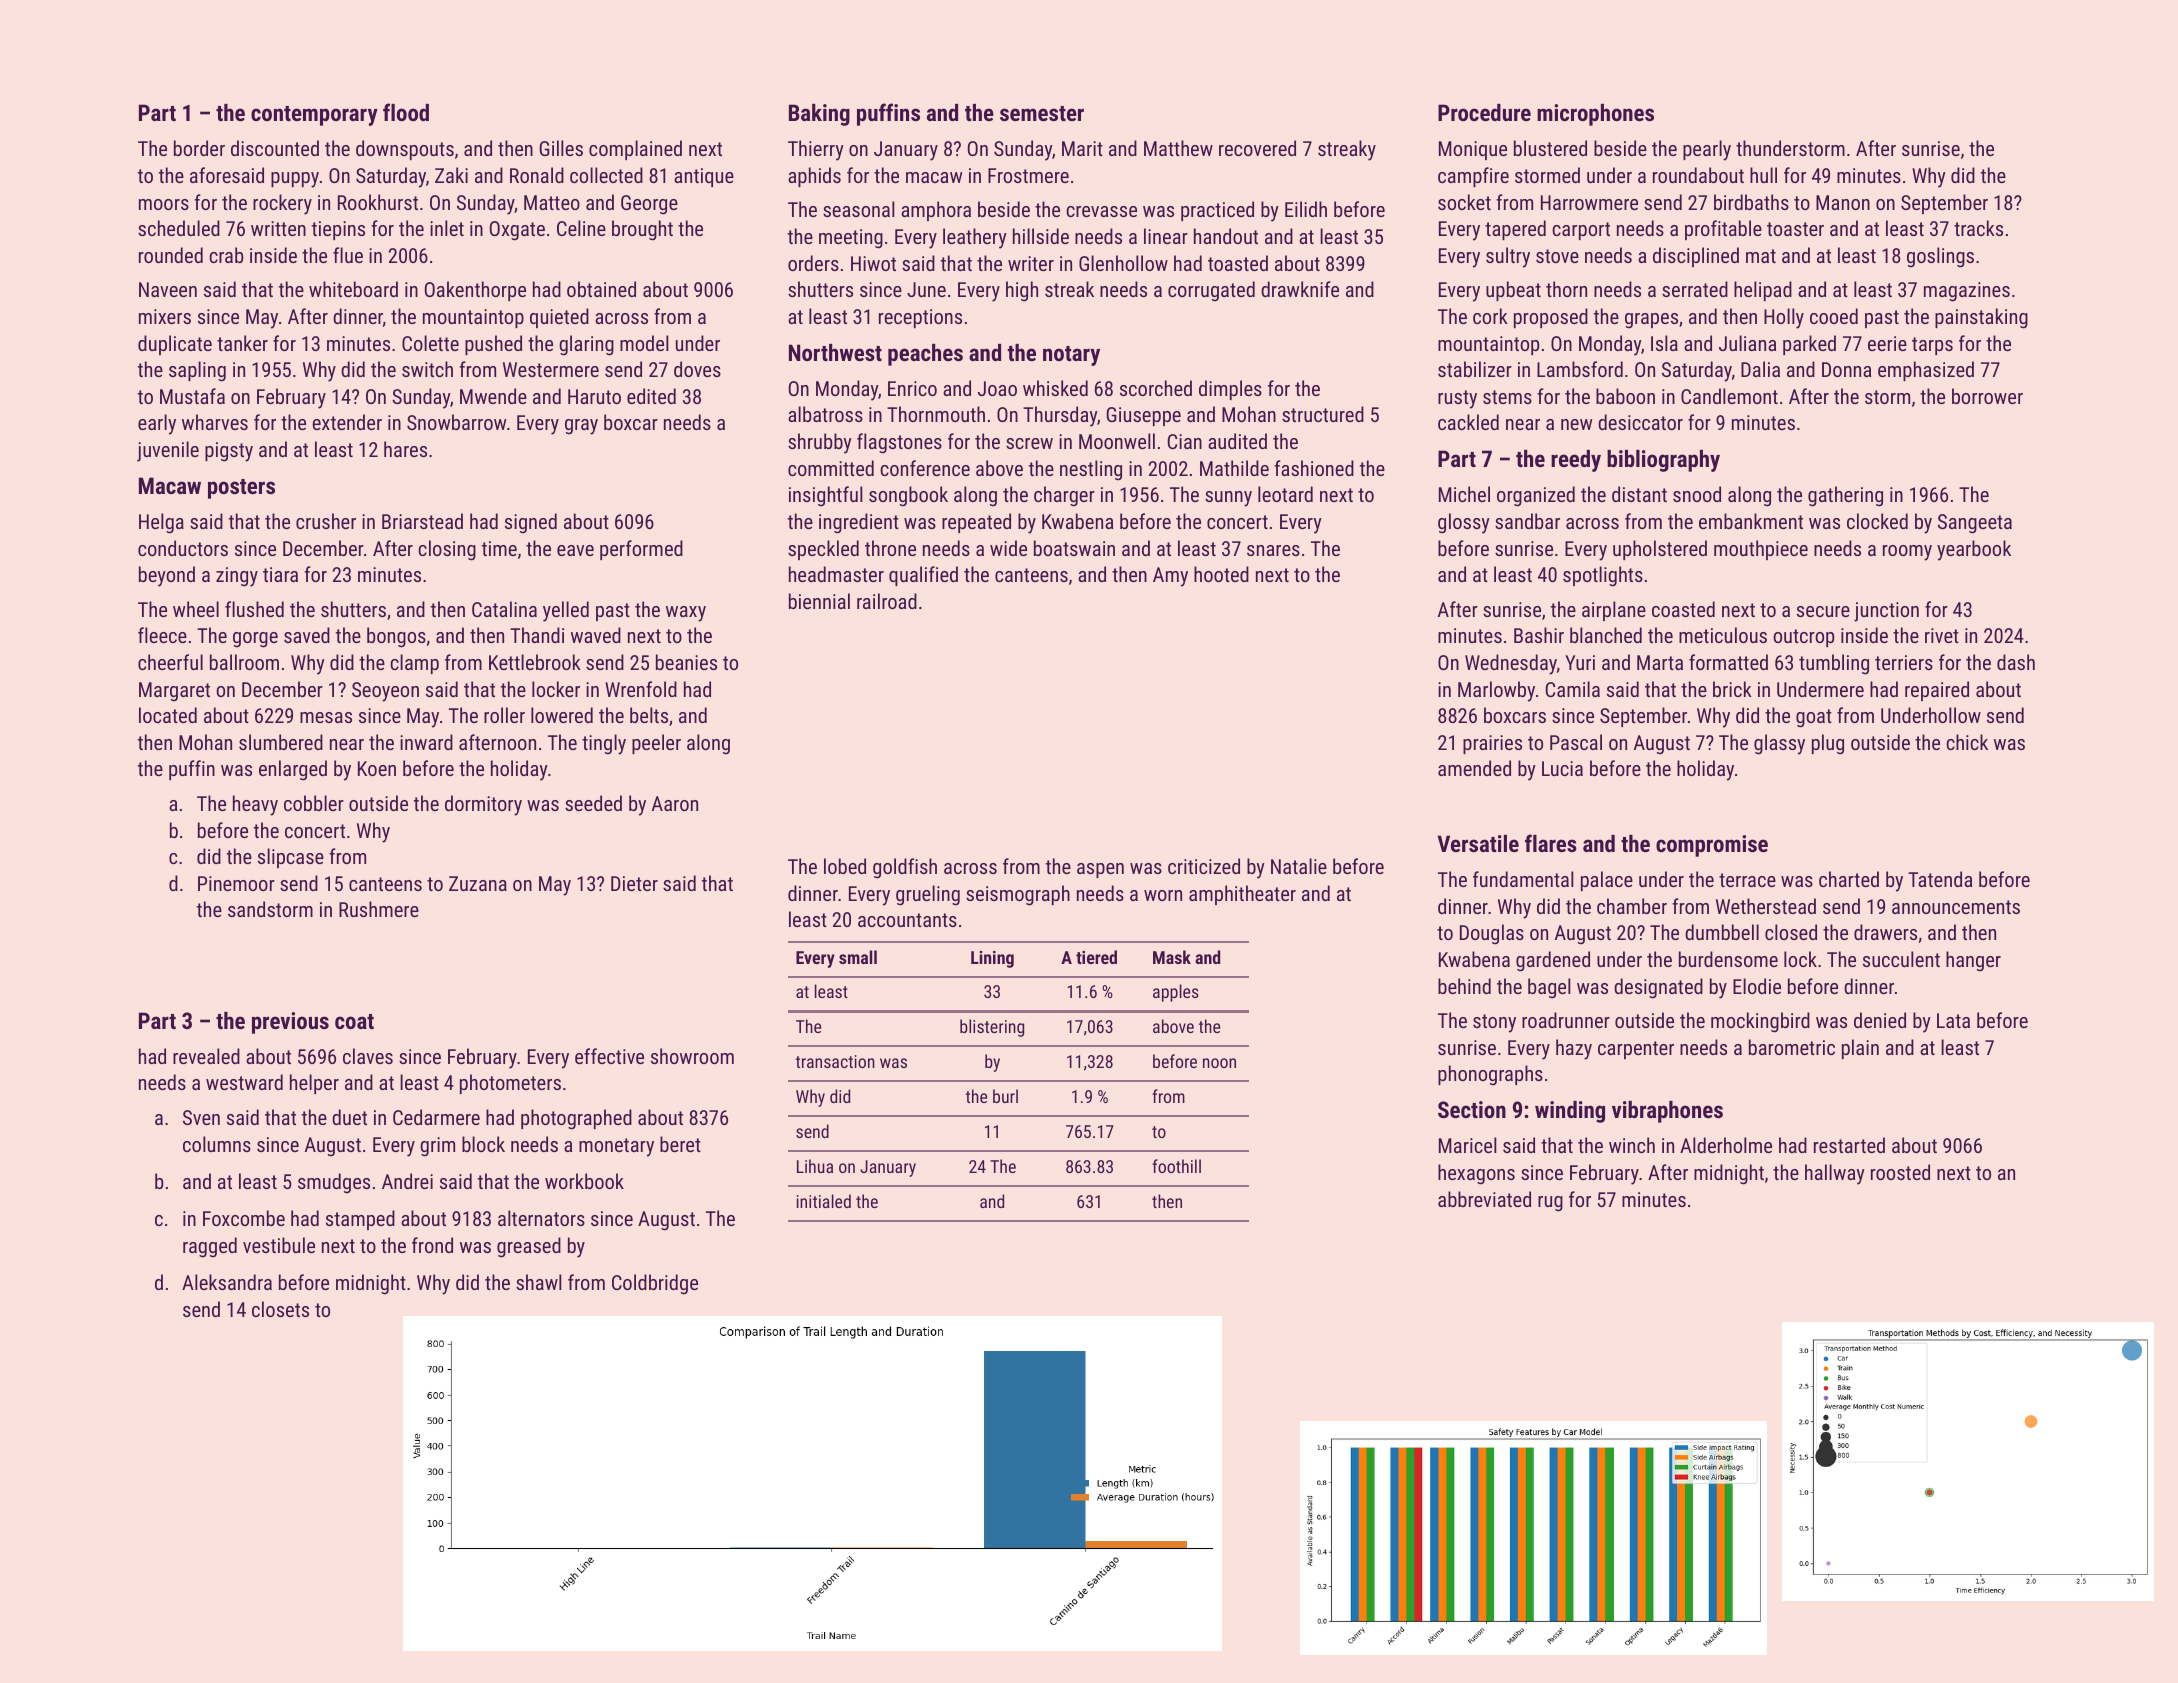  Describe the element at coordinates (1595, 115) in the screenshot. I see `microphones` at that location.
